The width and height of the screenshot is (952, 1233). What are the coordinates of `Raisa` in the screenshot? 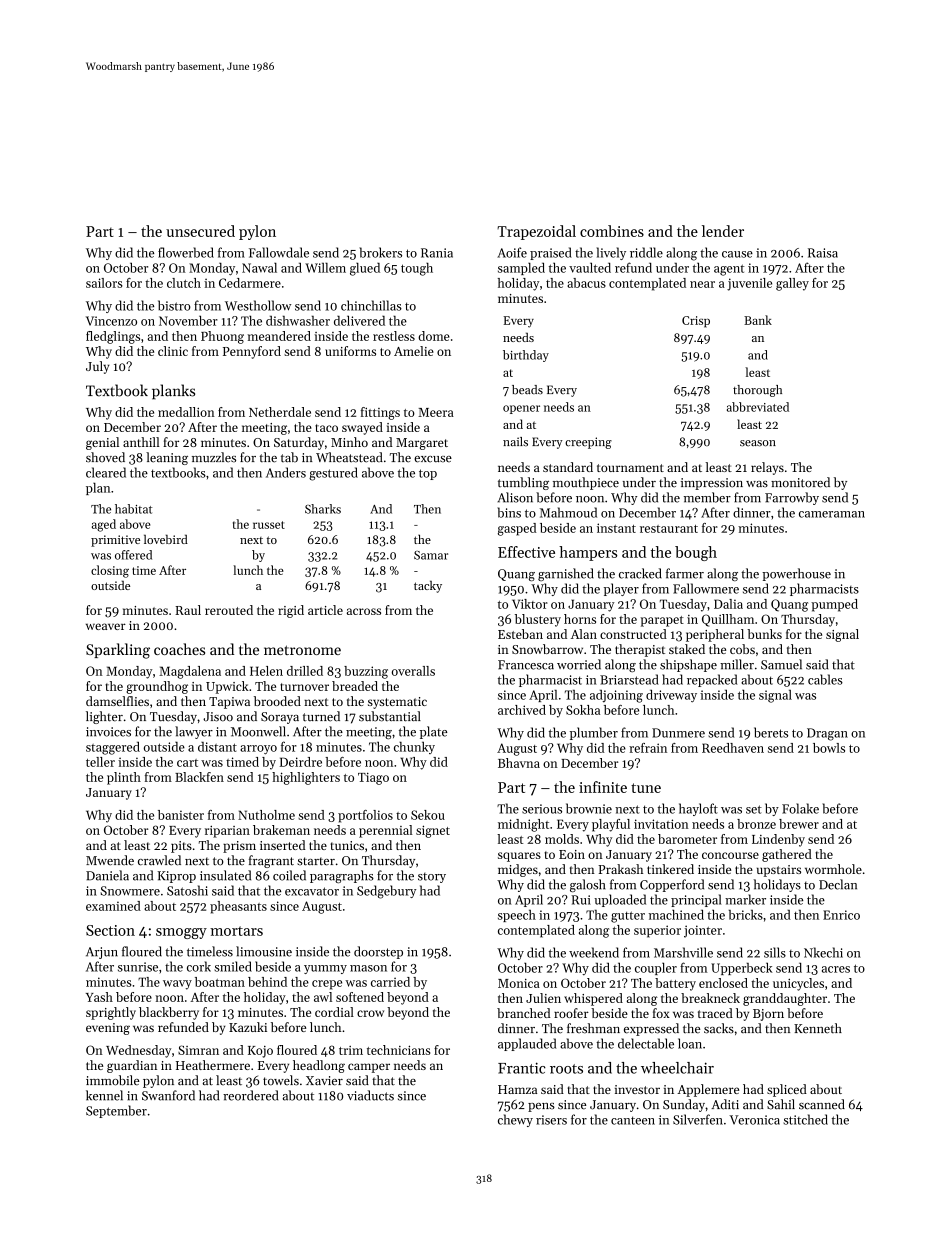 It's located at (823, 253).
